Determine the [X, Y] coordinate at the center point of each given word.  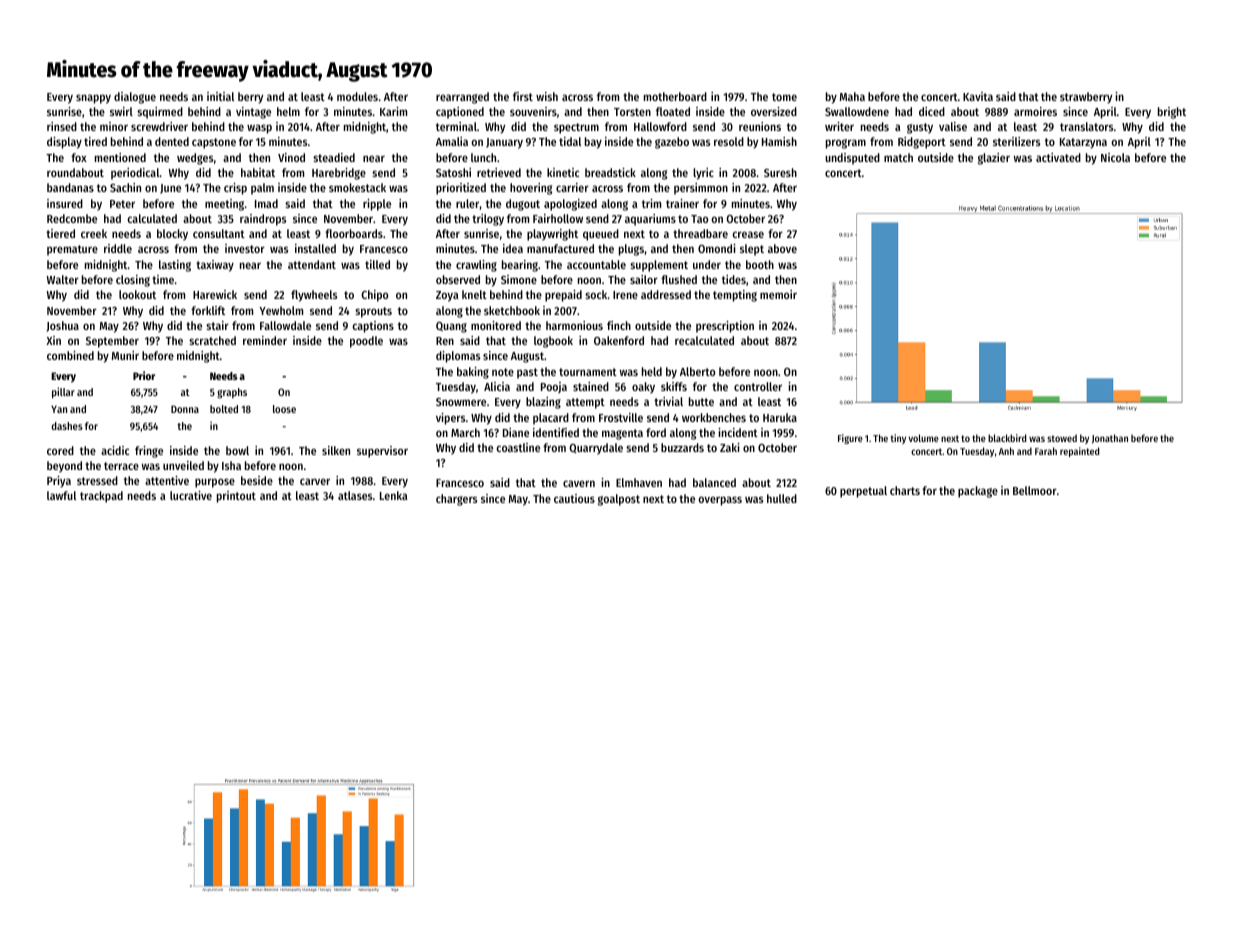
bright [1172, 113]
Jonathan [1110, 439]
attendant [312, 264]
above [782, 248]
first [523, 96]
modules [357, 96]
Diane [516, 432]
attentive [167, 480]
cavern [579, 483]
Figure [850, 439]
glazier [994, 159]
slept [752, 250]
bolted [224, 409]
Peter [122, 204]
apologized [570, 205]
